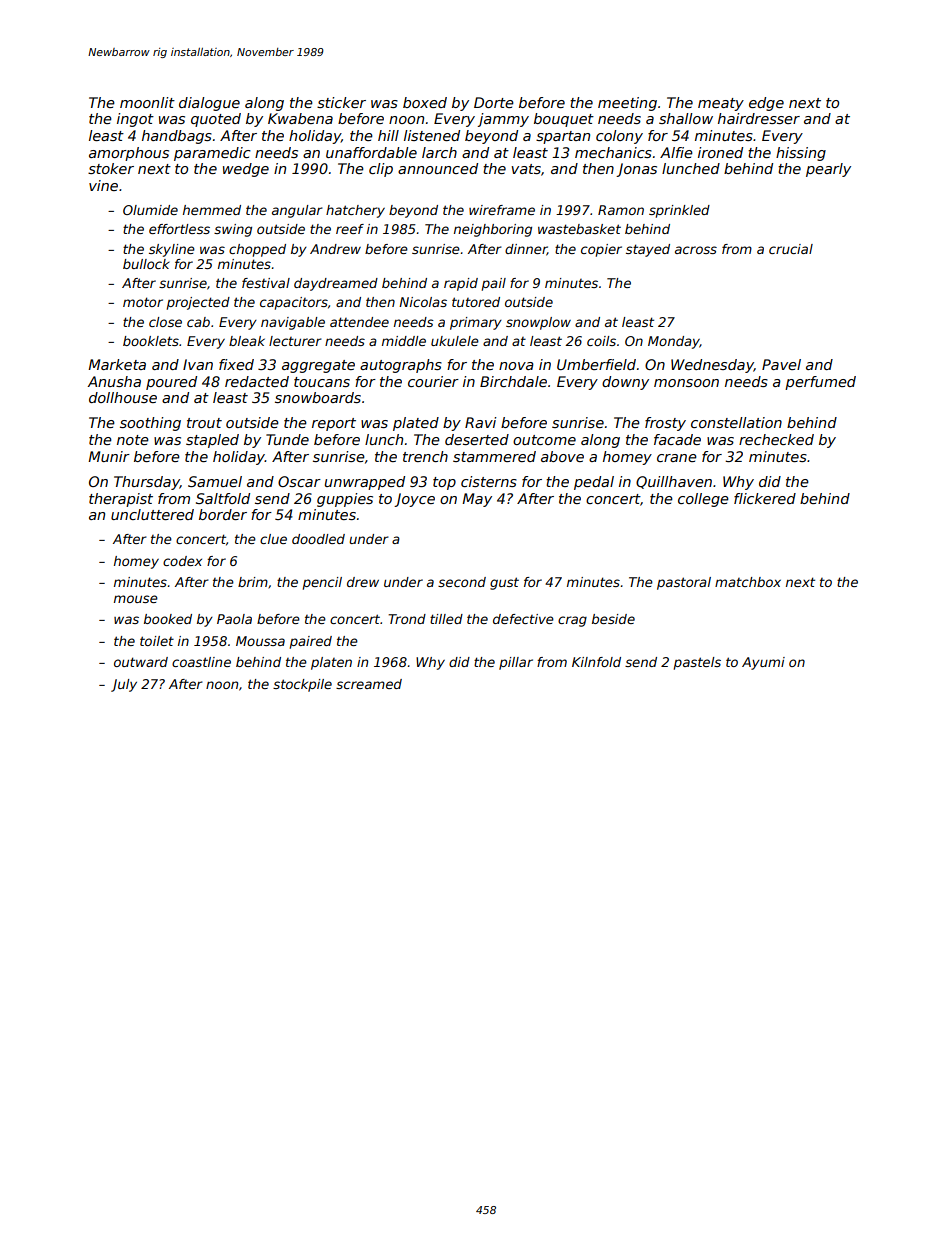 This screenshot has width=952, height=1233. Describe the element at coordinates (781, 364) in the screenshot. I see `Pavel` at that location.
